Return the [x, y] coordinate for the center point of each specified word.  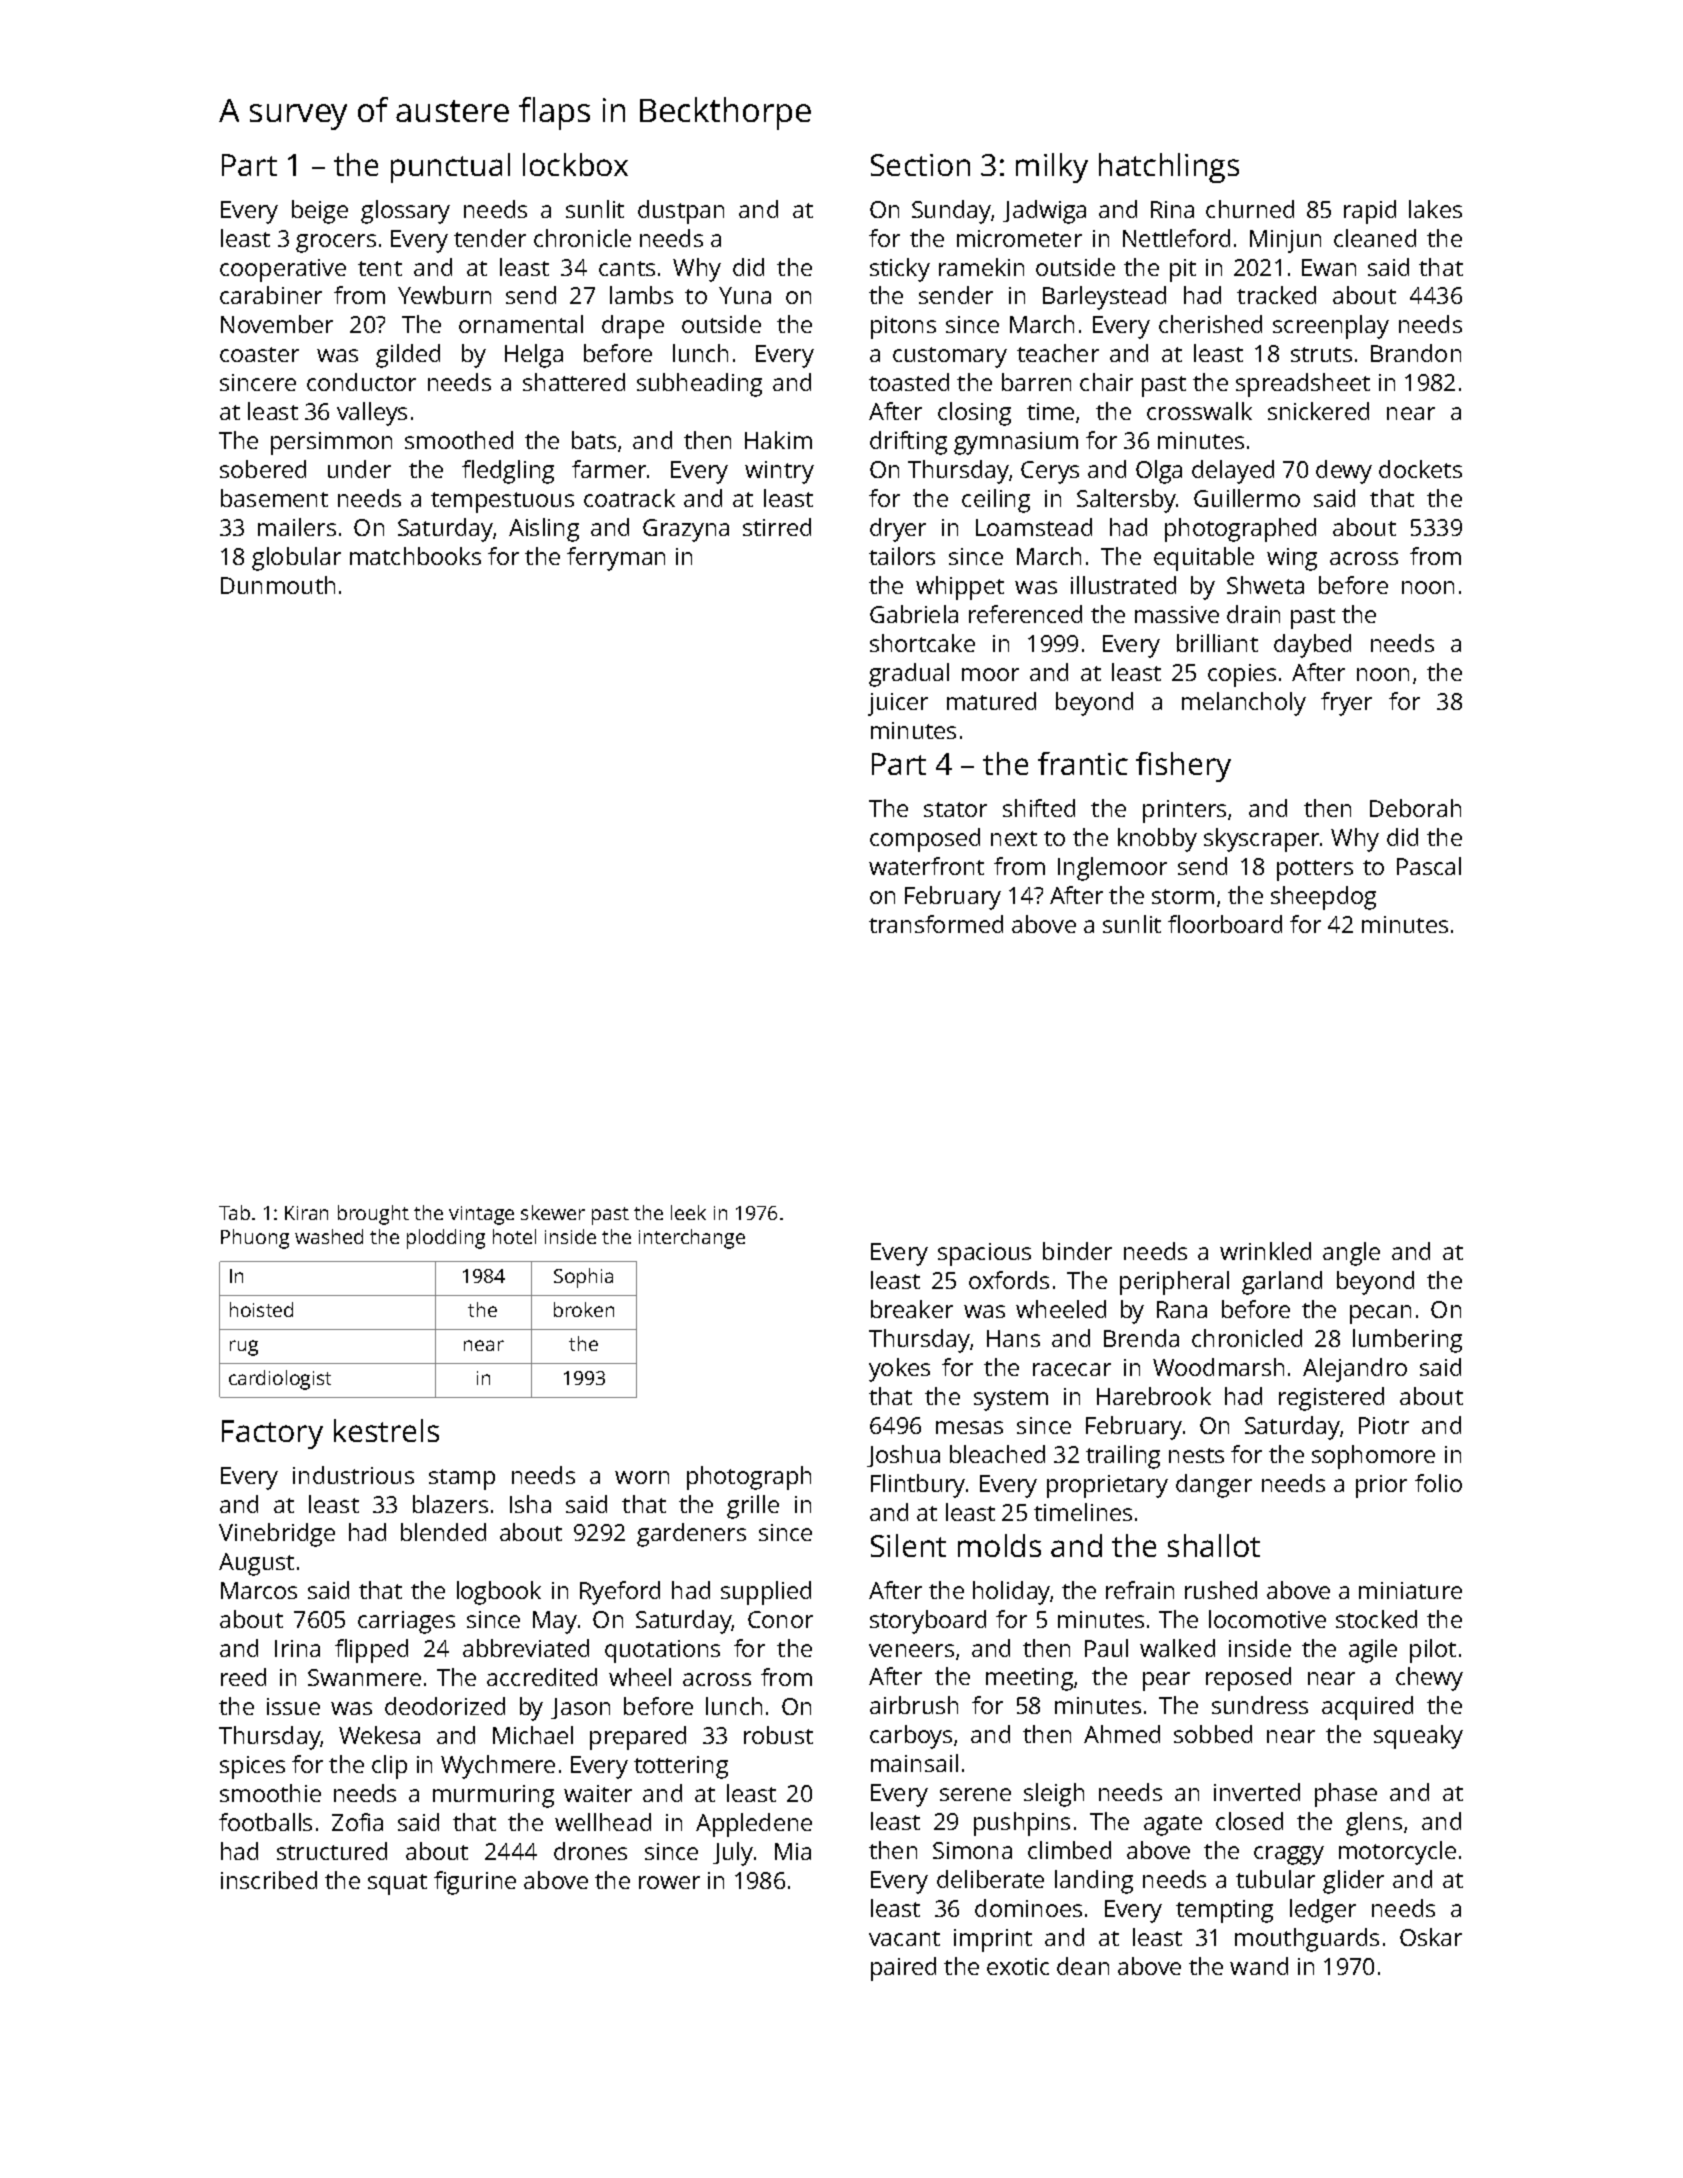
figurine [475, 1883]
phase [1346, 1795]
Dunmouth [278, 585]
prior [1381, 1486]
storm [1183, 896]
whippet [960, 588]
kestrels [386, 1430]
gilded [408, 356]
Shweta [1265, 585]
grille [753, 1507]
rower [669, 1882]
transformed [936, 924]
